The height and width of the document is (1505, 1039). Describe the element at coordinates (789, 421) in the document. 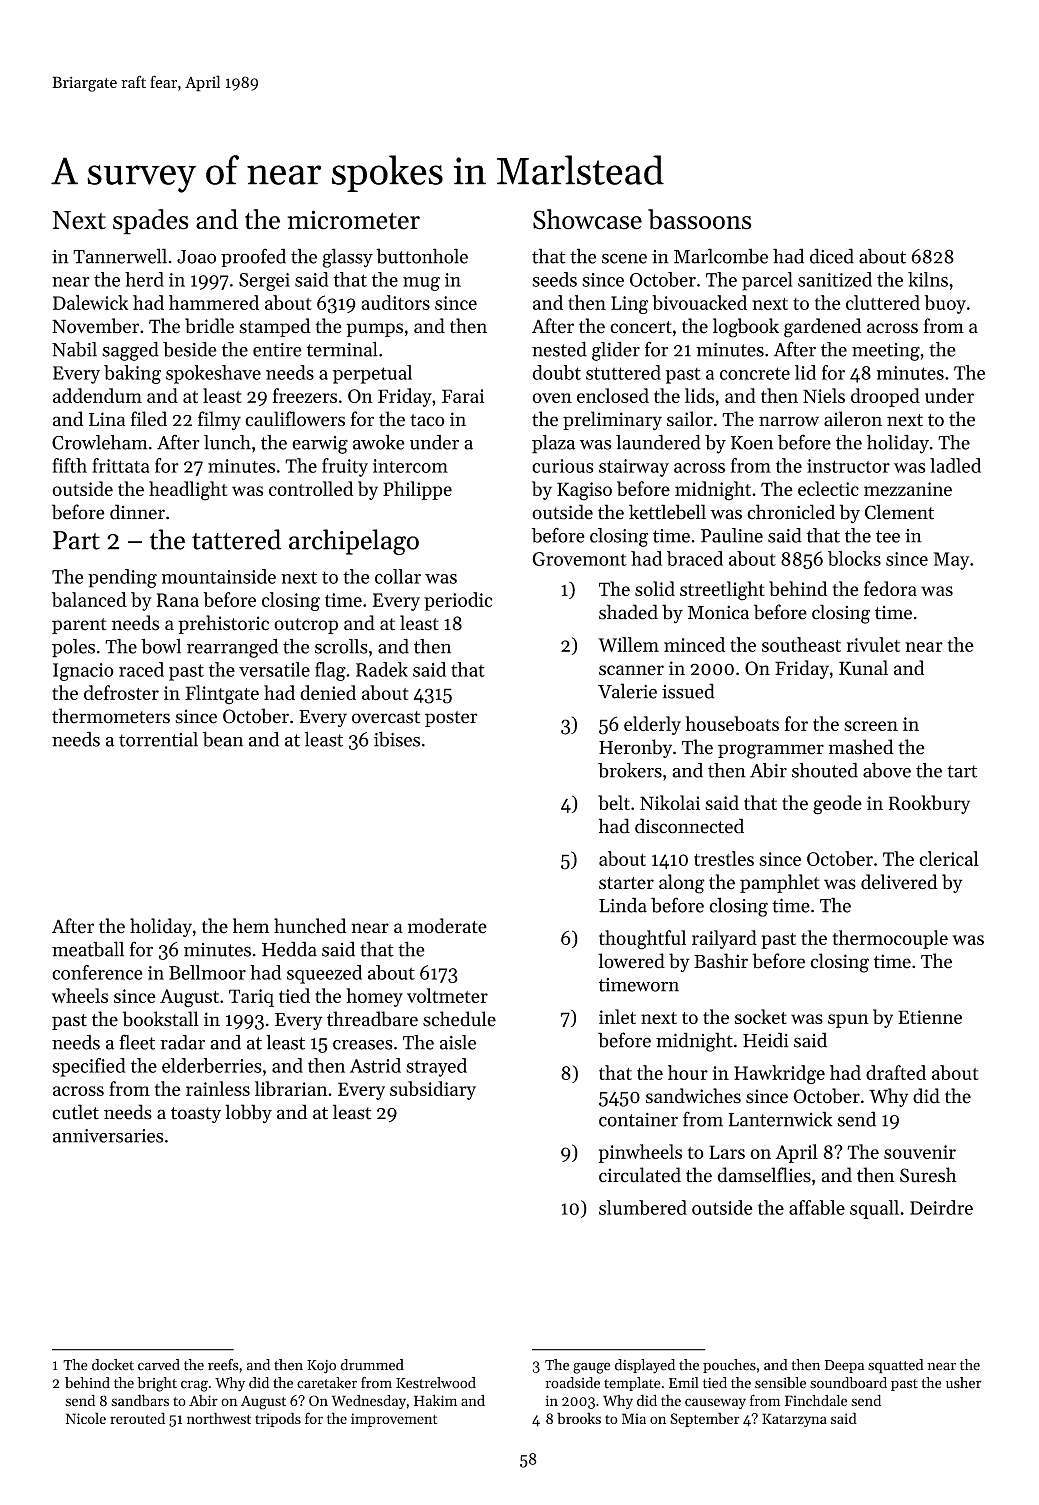

I see `narrow` at that location.
